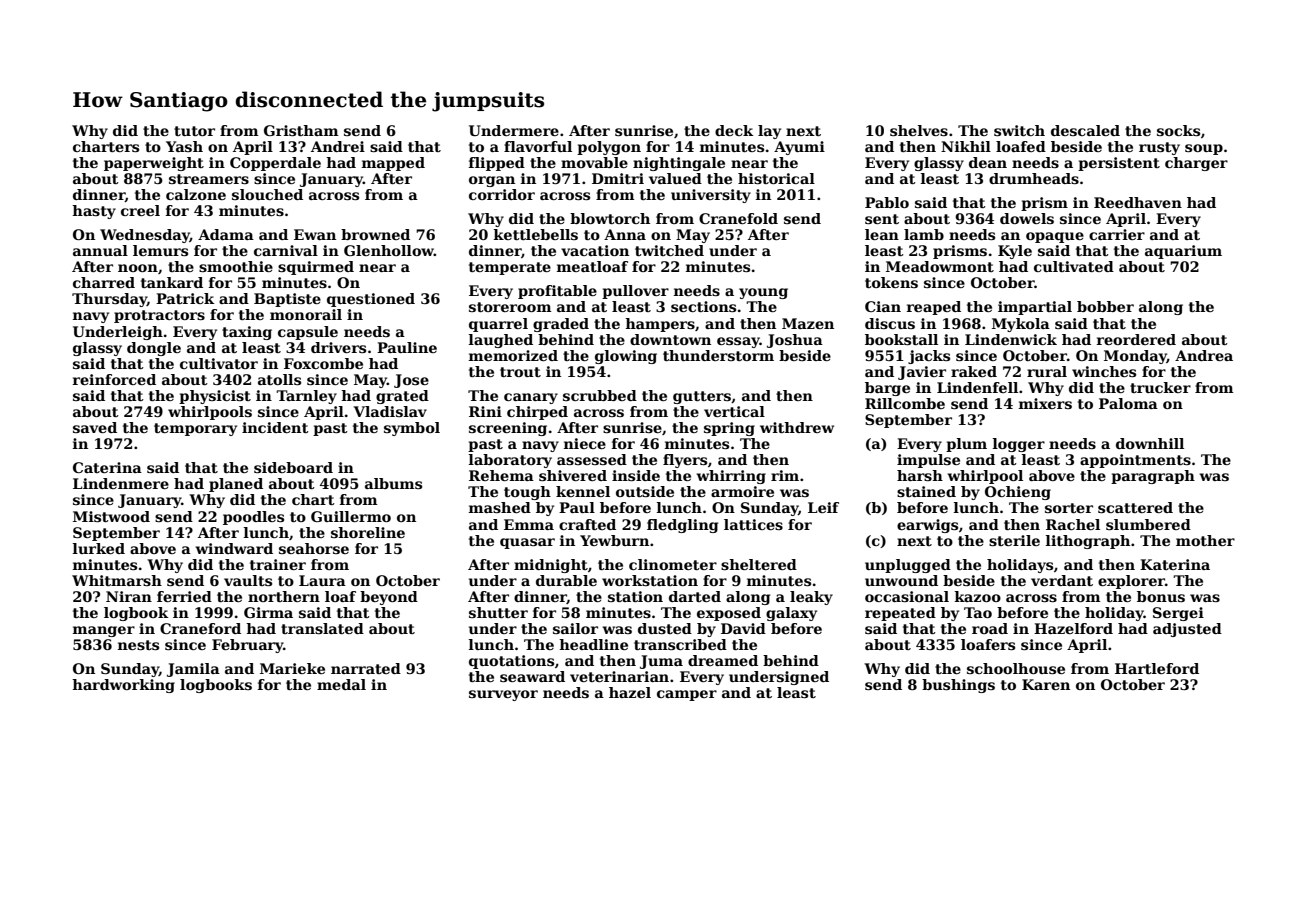 The width and height of the document is (1308, 924). I want to click on glowing, so click(626, 357).
